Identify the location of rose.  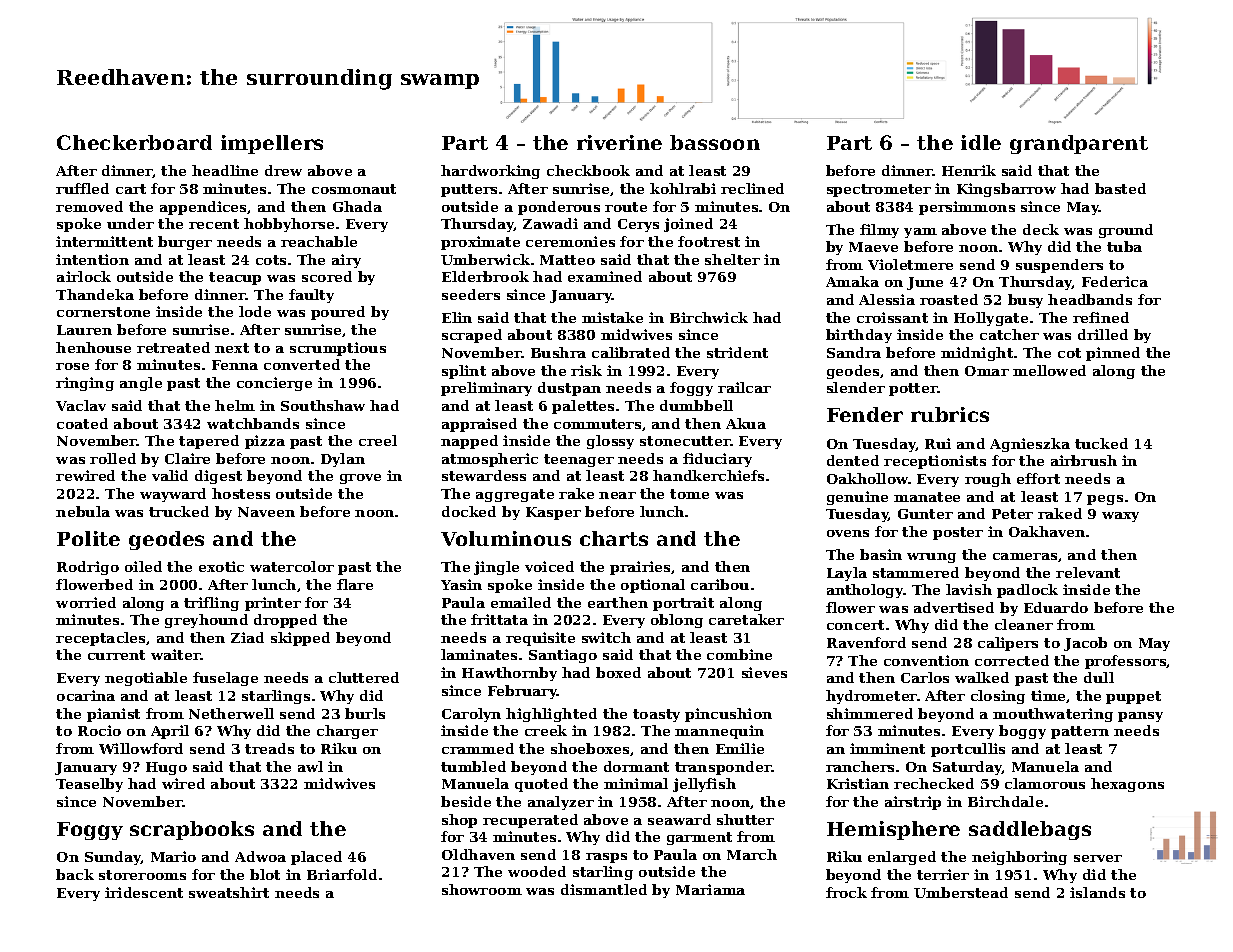
(72, 366).
